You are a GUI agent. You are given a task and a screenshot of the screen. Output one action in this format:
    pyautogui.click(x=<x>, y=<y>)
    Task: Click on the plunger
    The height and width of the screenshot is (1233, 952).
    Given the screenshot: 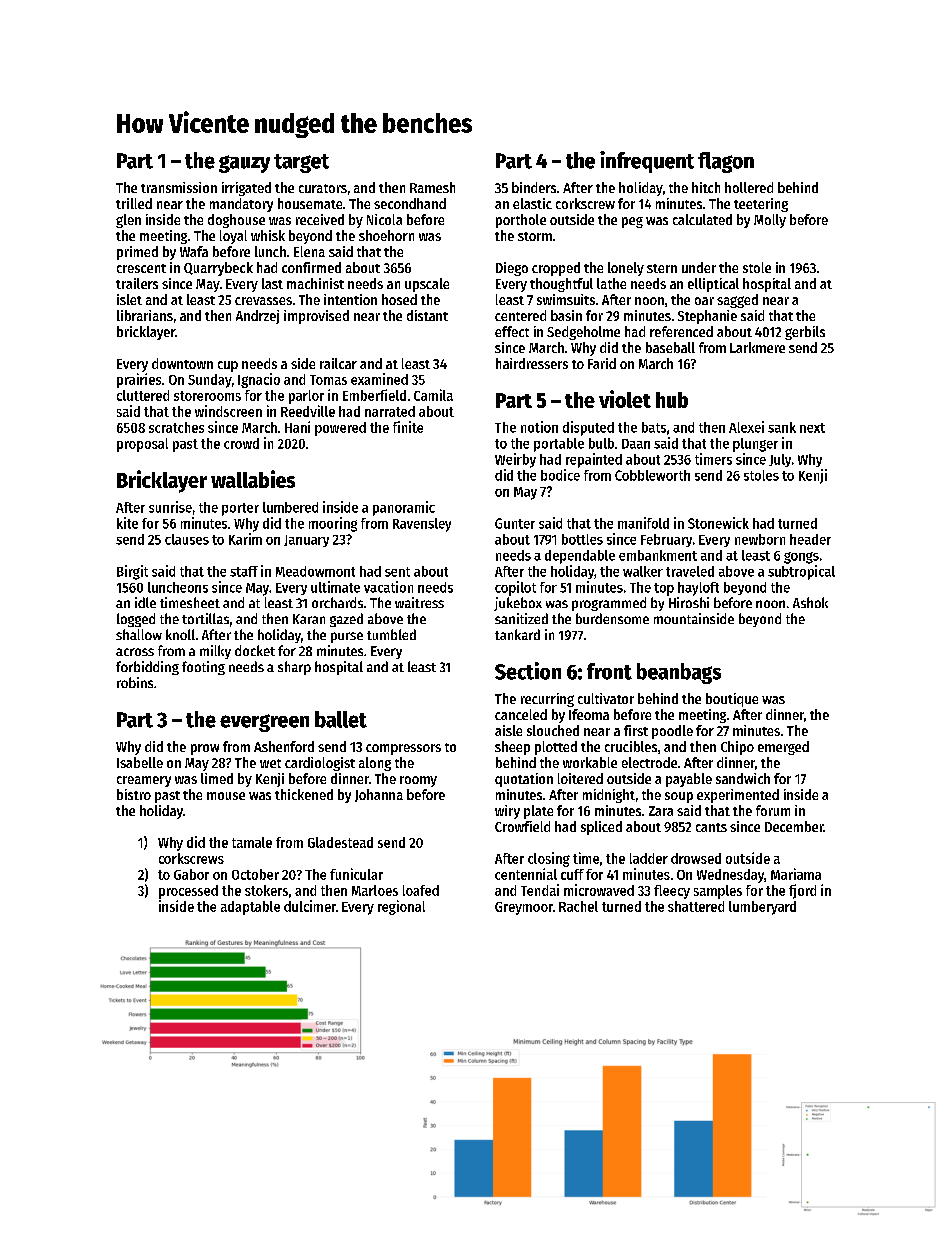 What is the action you would take?
    pyautogui.click(x=755, y=445)
